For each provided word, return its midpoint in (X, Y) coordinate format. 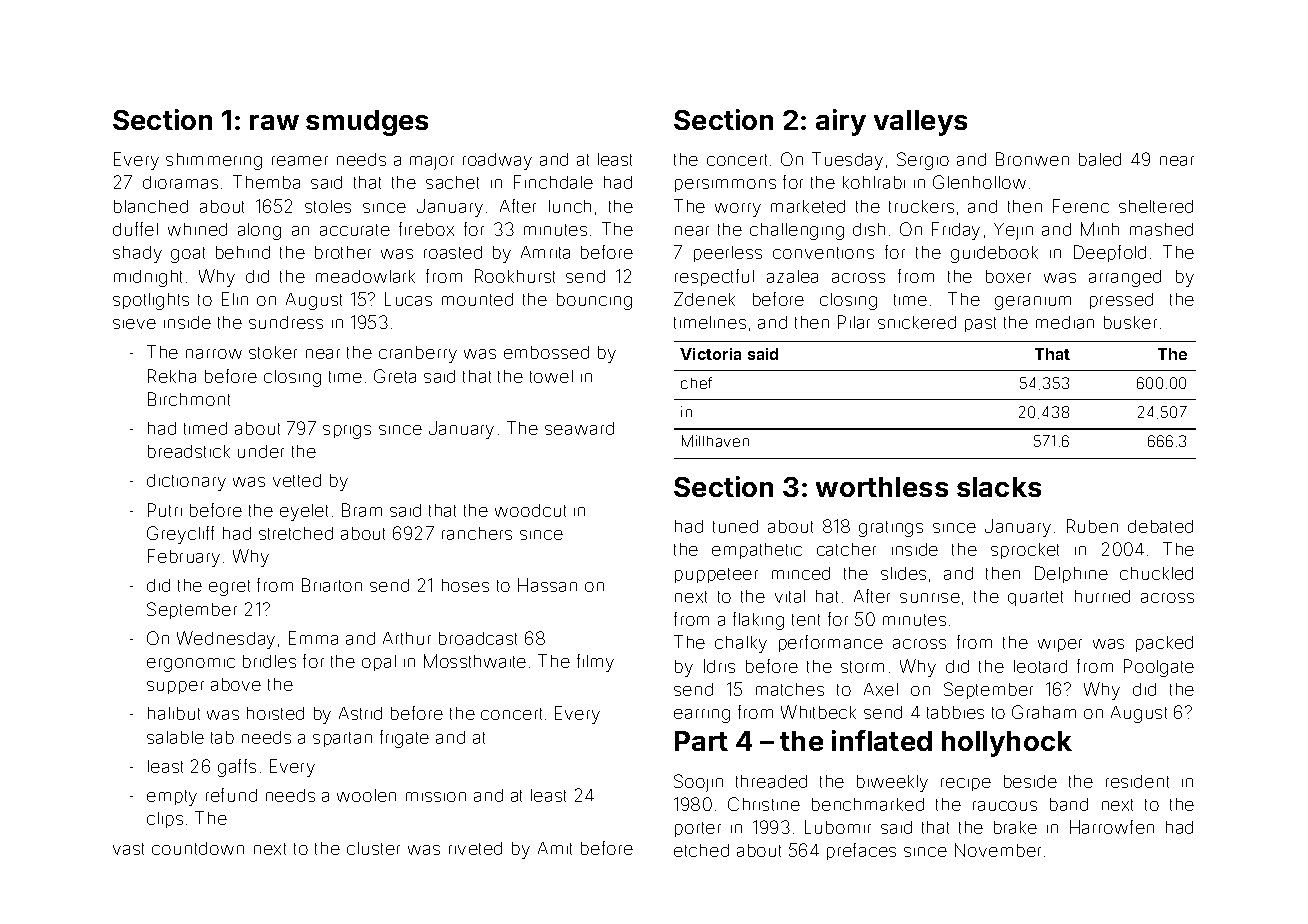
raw (274, 122)
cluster (373, 848)
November (998, 850)
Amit (555, 848)
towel (551, 376)
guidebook (994, 254)
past (980, 324)
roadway (497, 161)
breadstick (189, 451)
